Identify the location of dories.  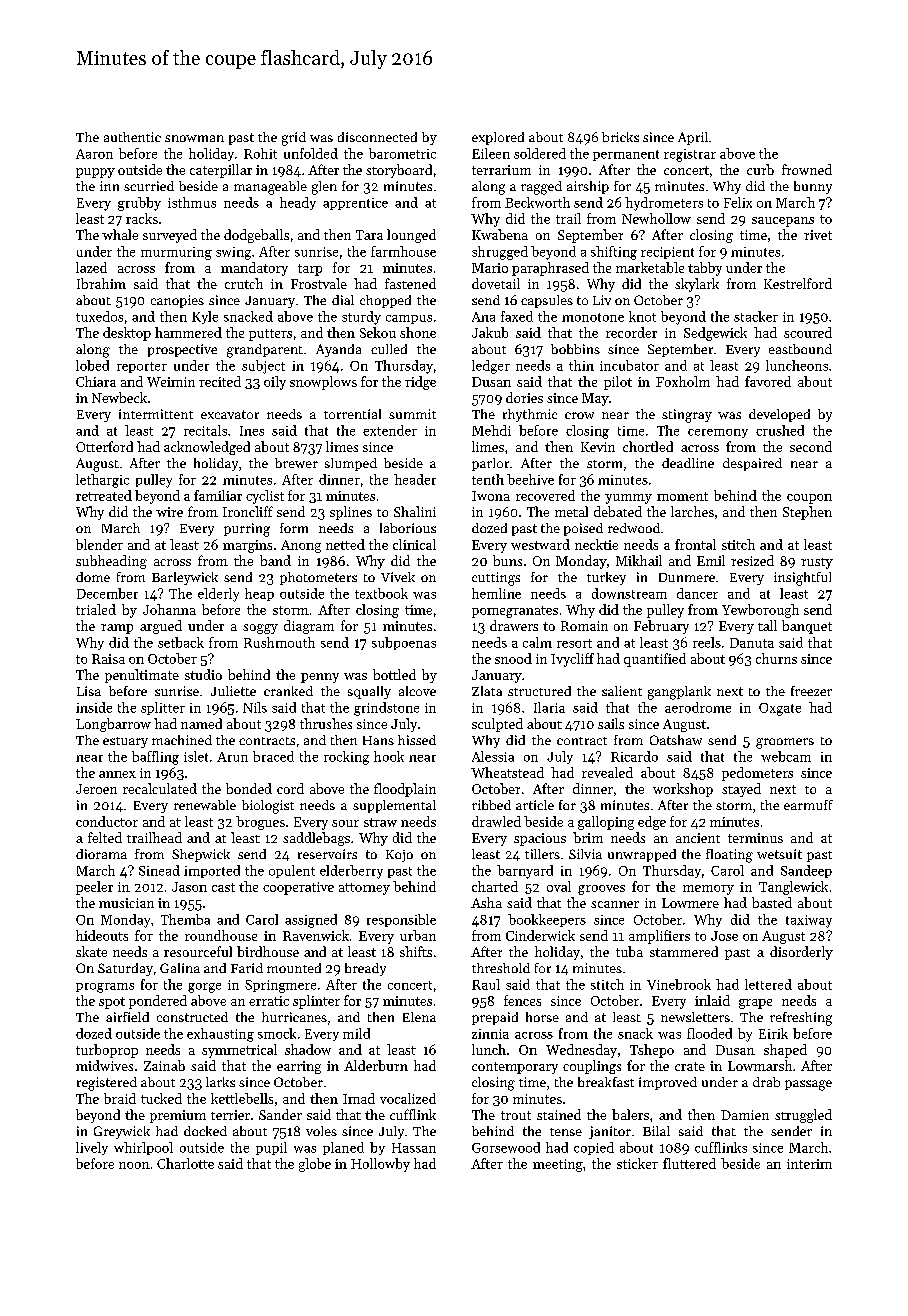
(524, 397).
